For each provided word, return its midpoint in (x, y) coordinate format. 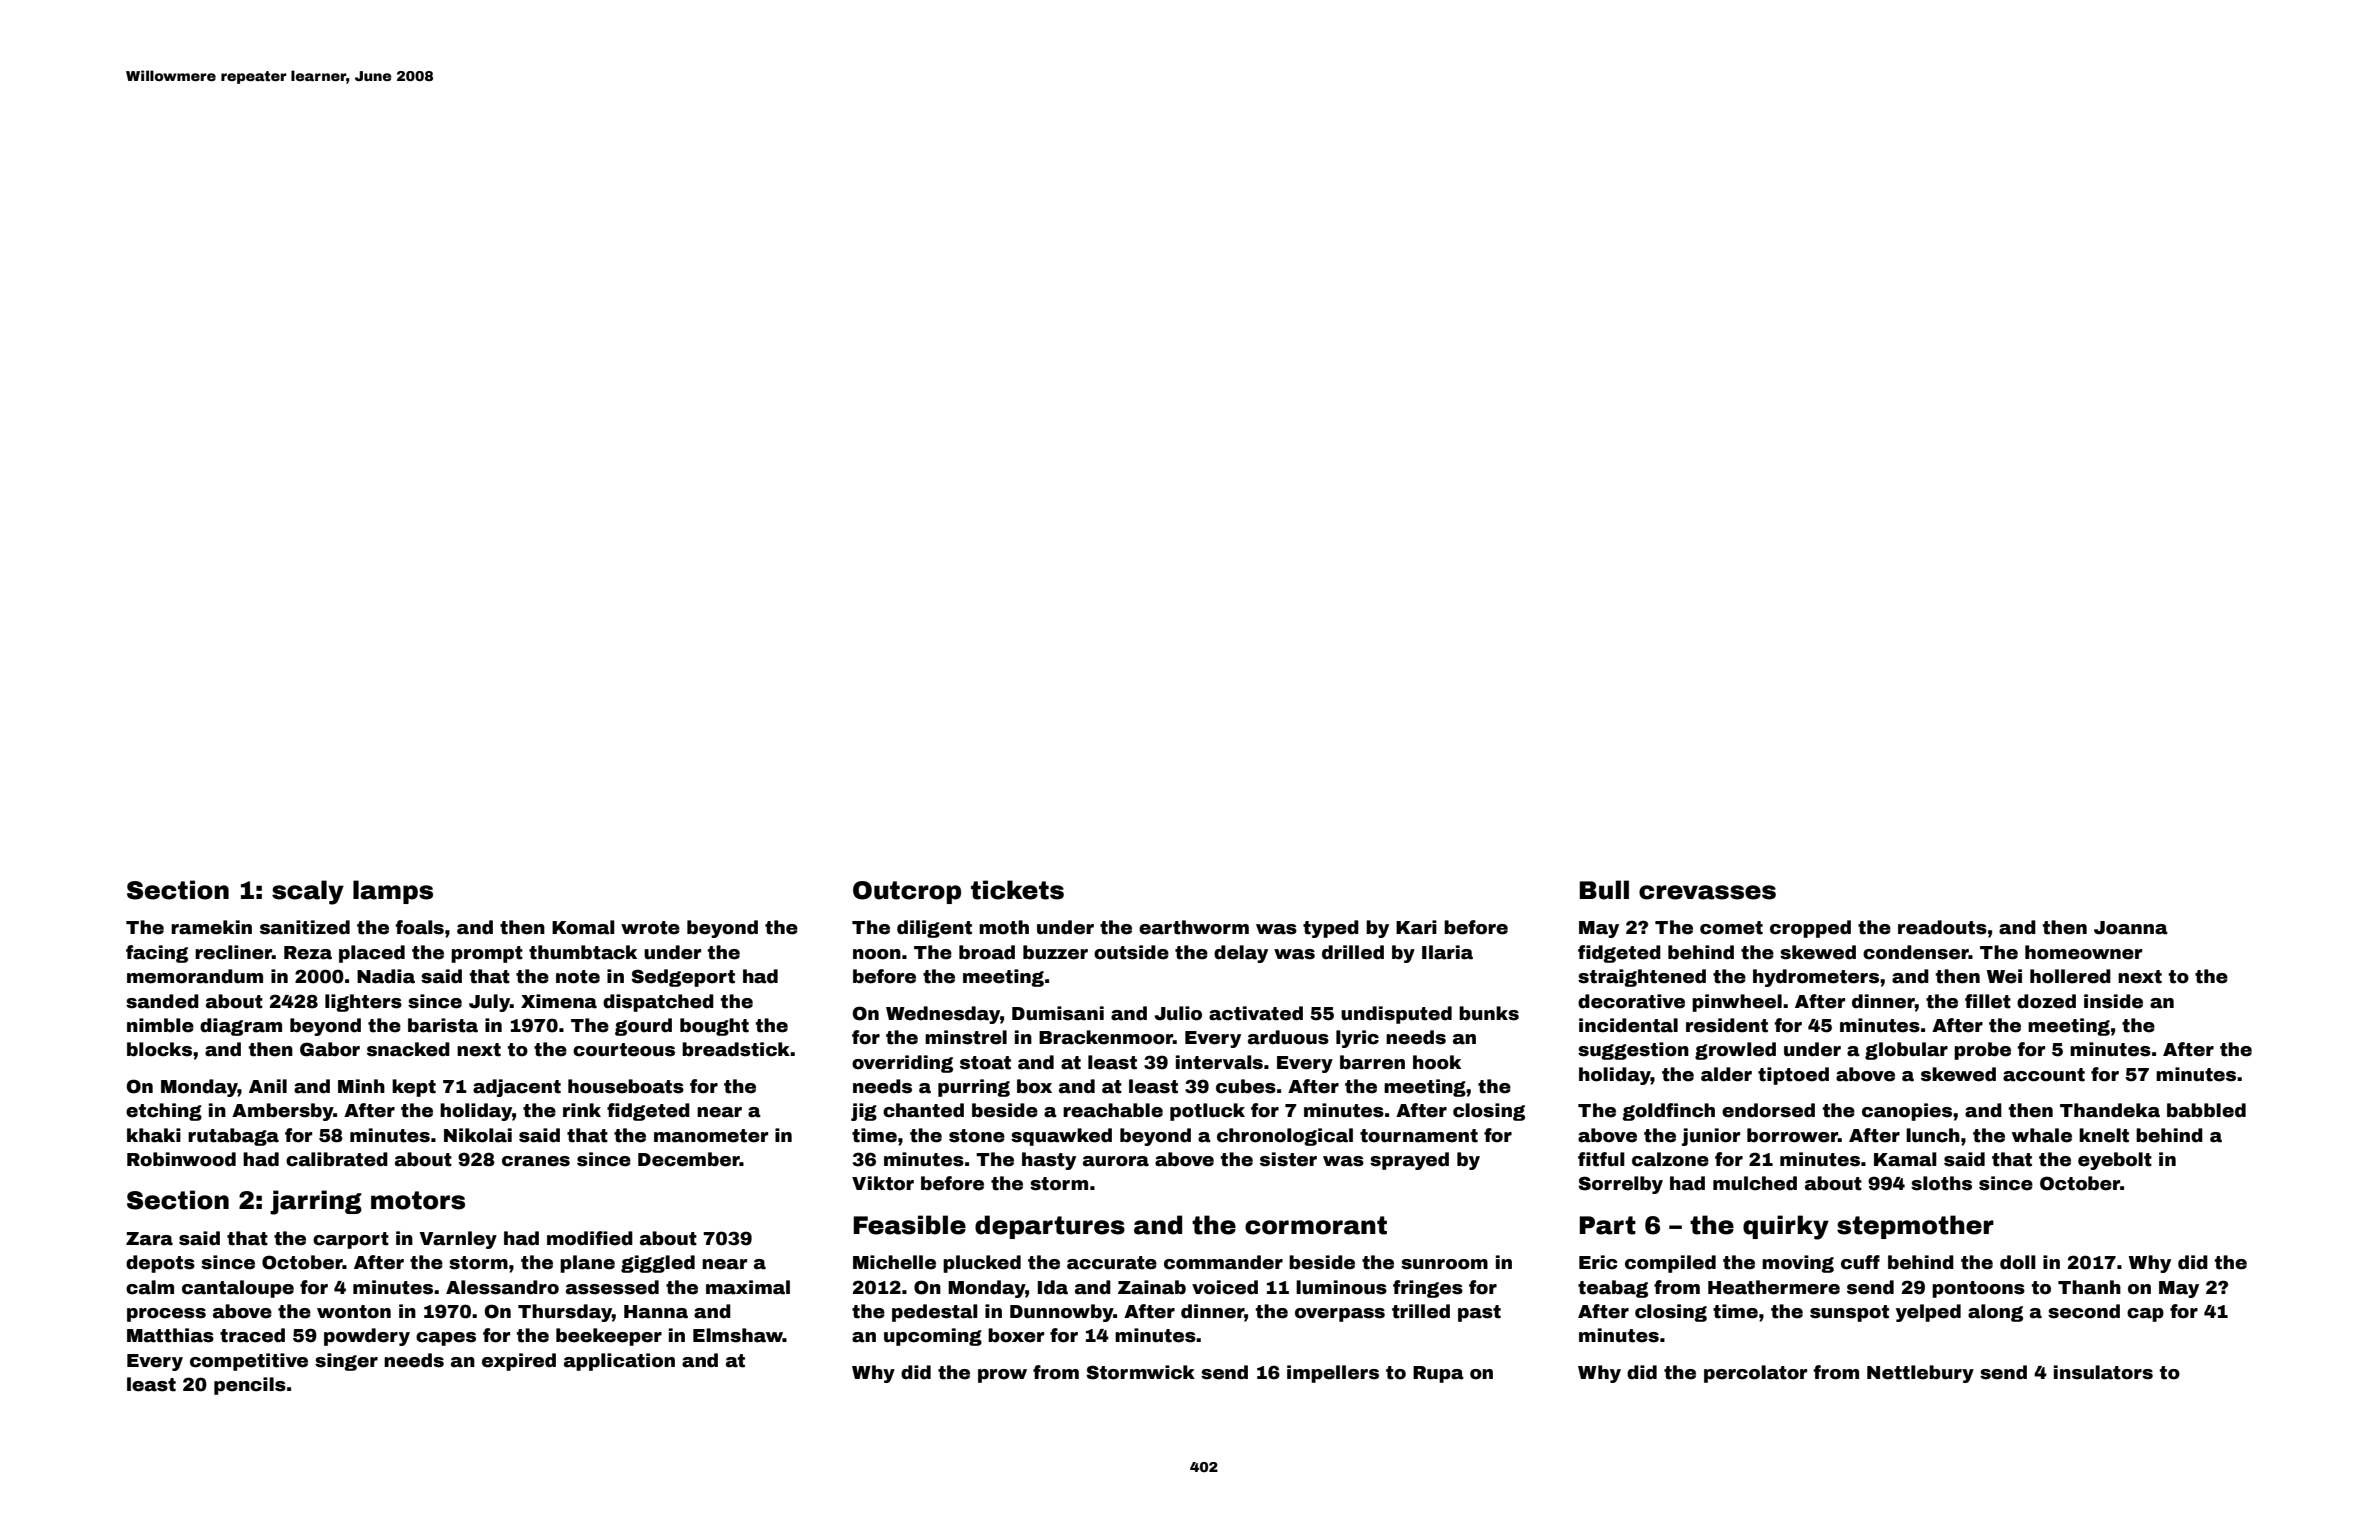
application (619, 1362)
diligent (934, 929)
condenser (1916, 952)
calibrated (337, 1159)
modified (590, 1238)
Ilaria (1447, 952)
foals (419, 927)
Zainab (1152, 1287)
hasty (1049, 1161)
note (578, 977)
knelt (2104, 1135)
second (2084, 1311)
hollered (2070, 976)
